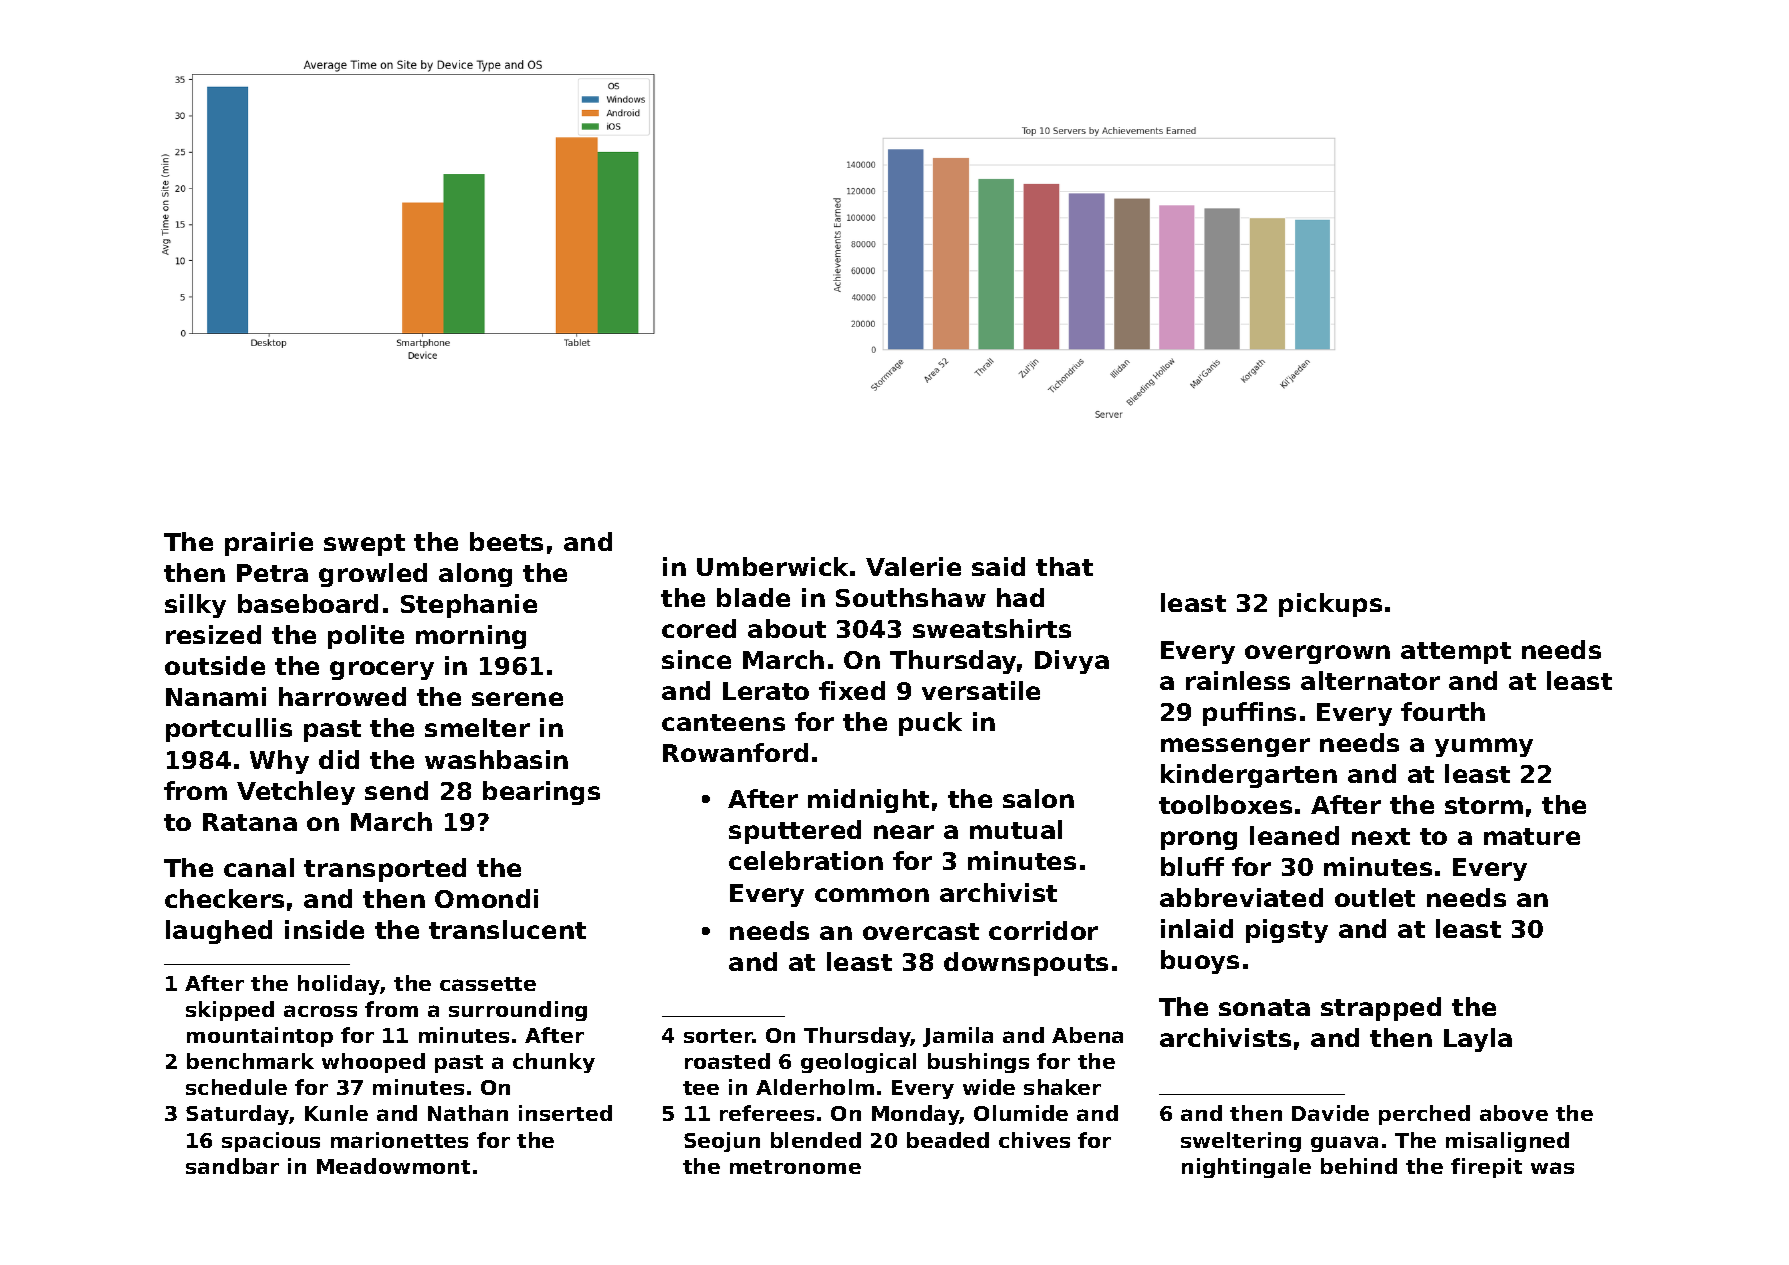 The image size is (1789, 1265). What do you see at coordinates (921, 931) in the screenshot?
I see `overcast` at bounding box center [921, 931].
